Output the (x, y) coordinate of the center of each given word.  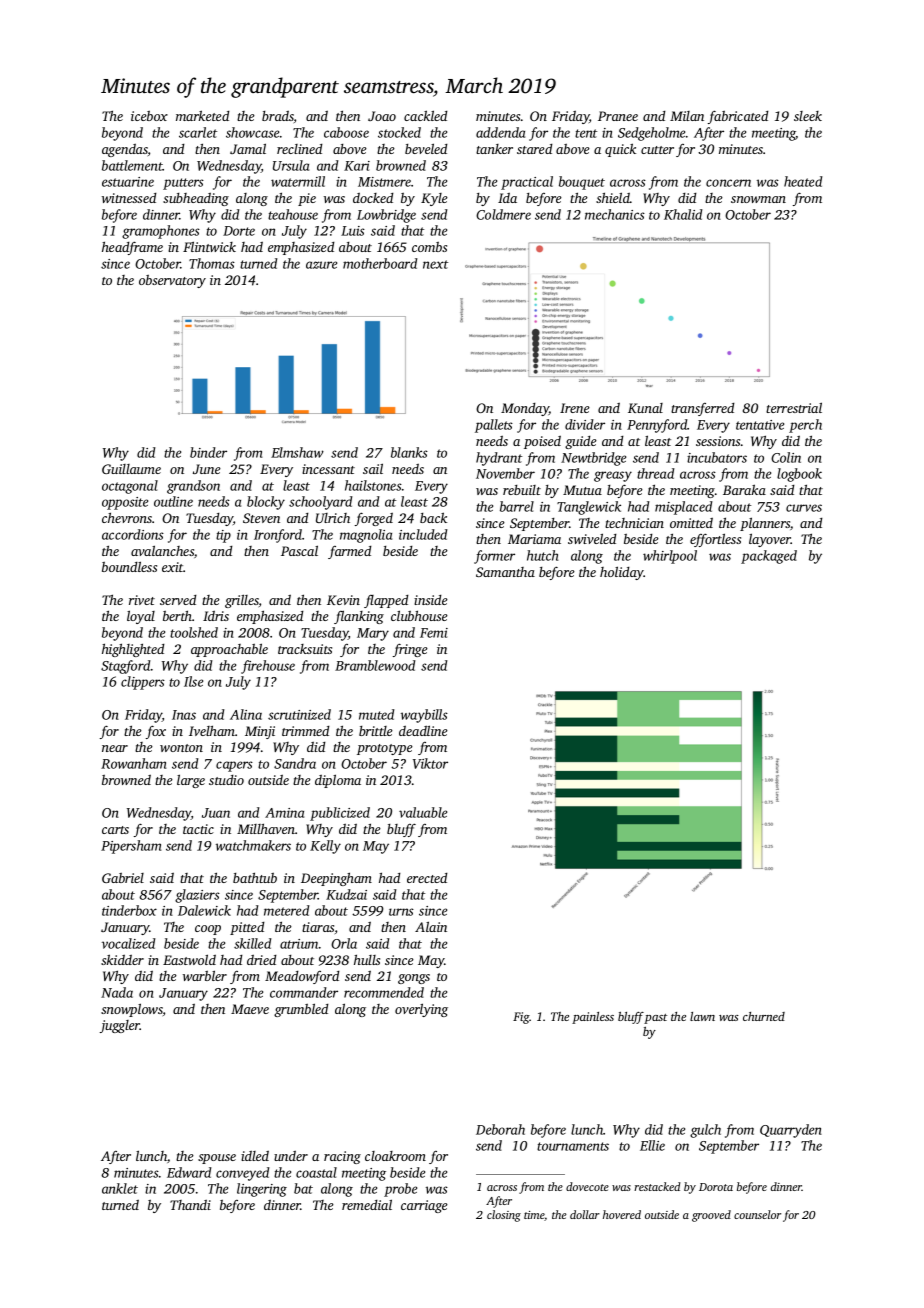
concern (728, 183)
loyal (141, 617)
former (494, 557)
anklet (120, 1188)
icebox (149, 116)
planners (765, 524)
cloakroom (395, 1156)
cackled (426, 115)
